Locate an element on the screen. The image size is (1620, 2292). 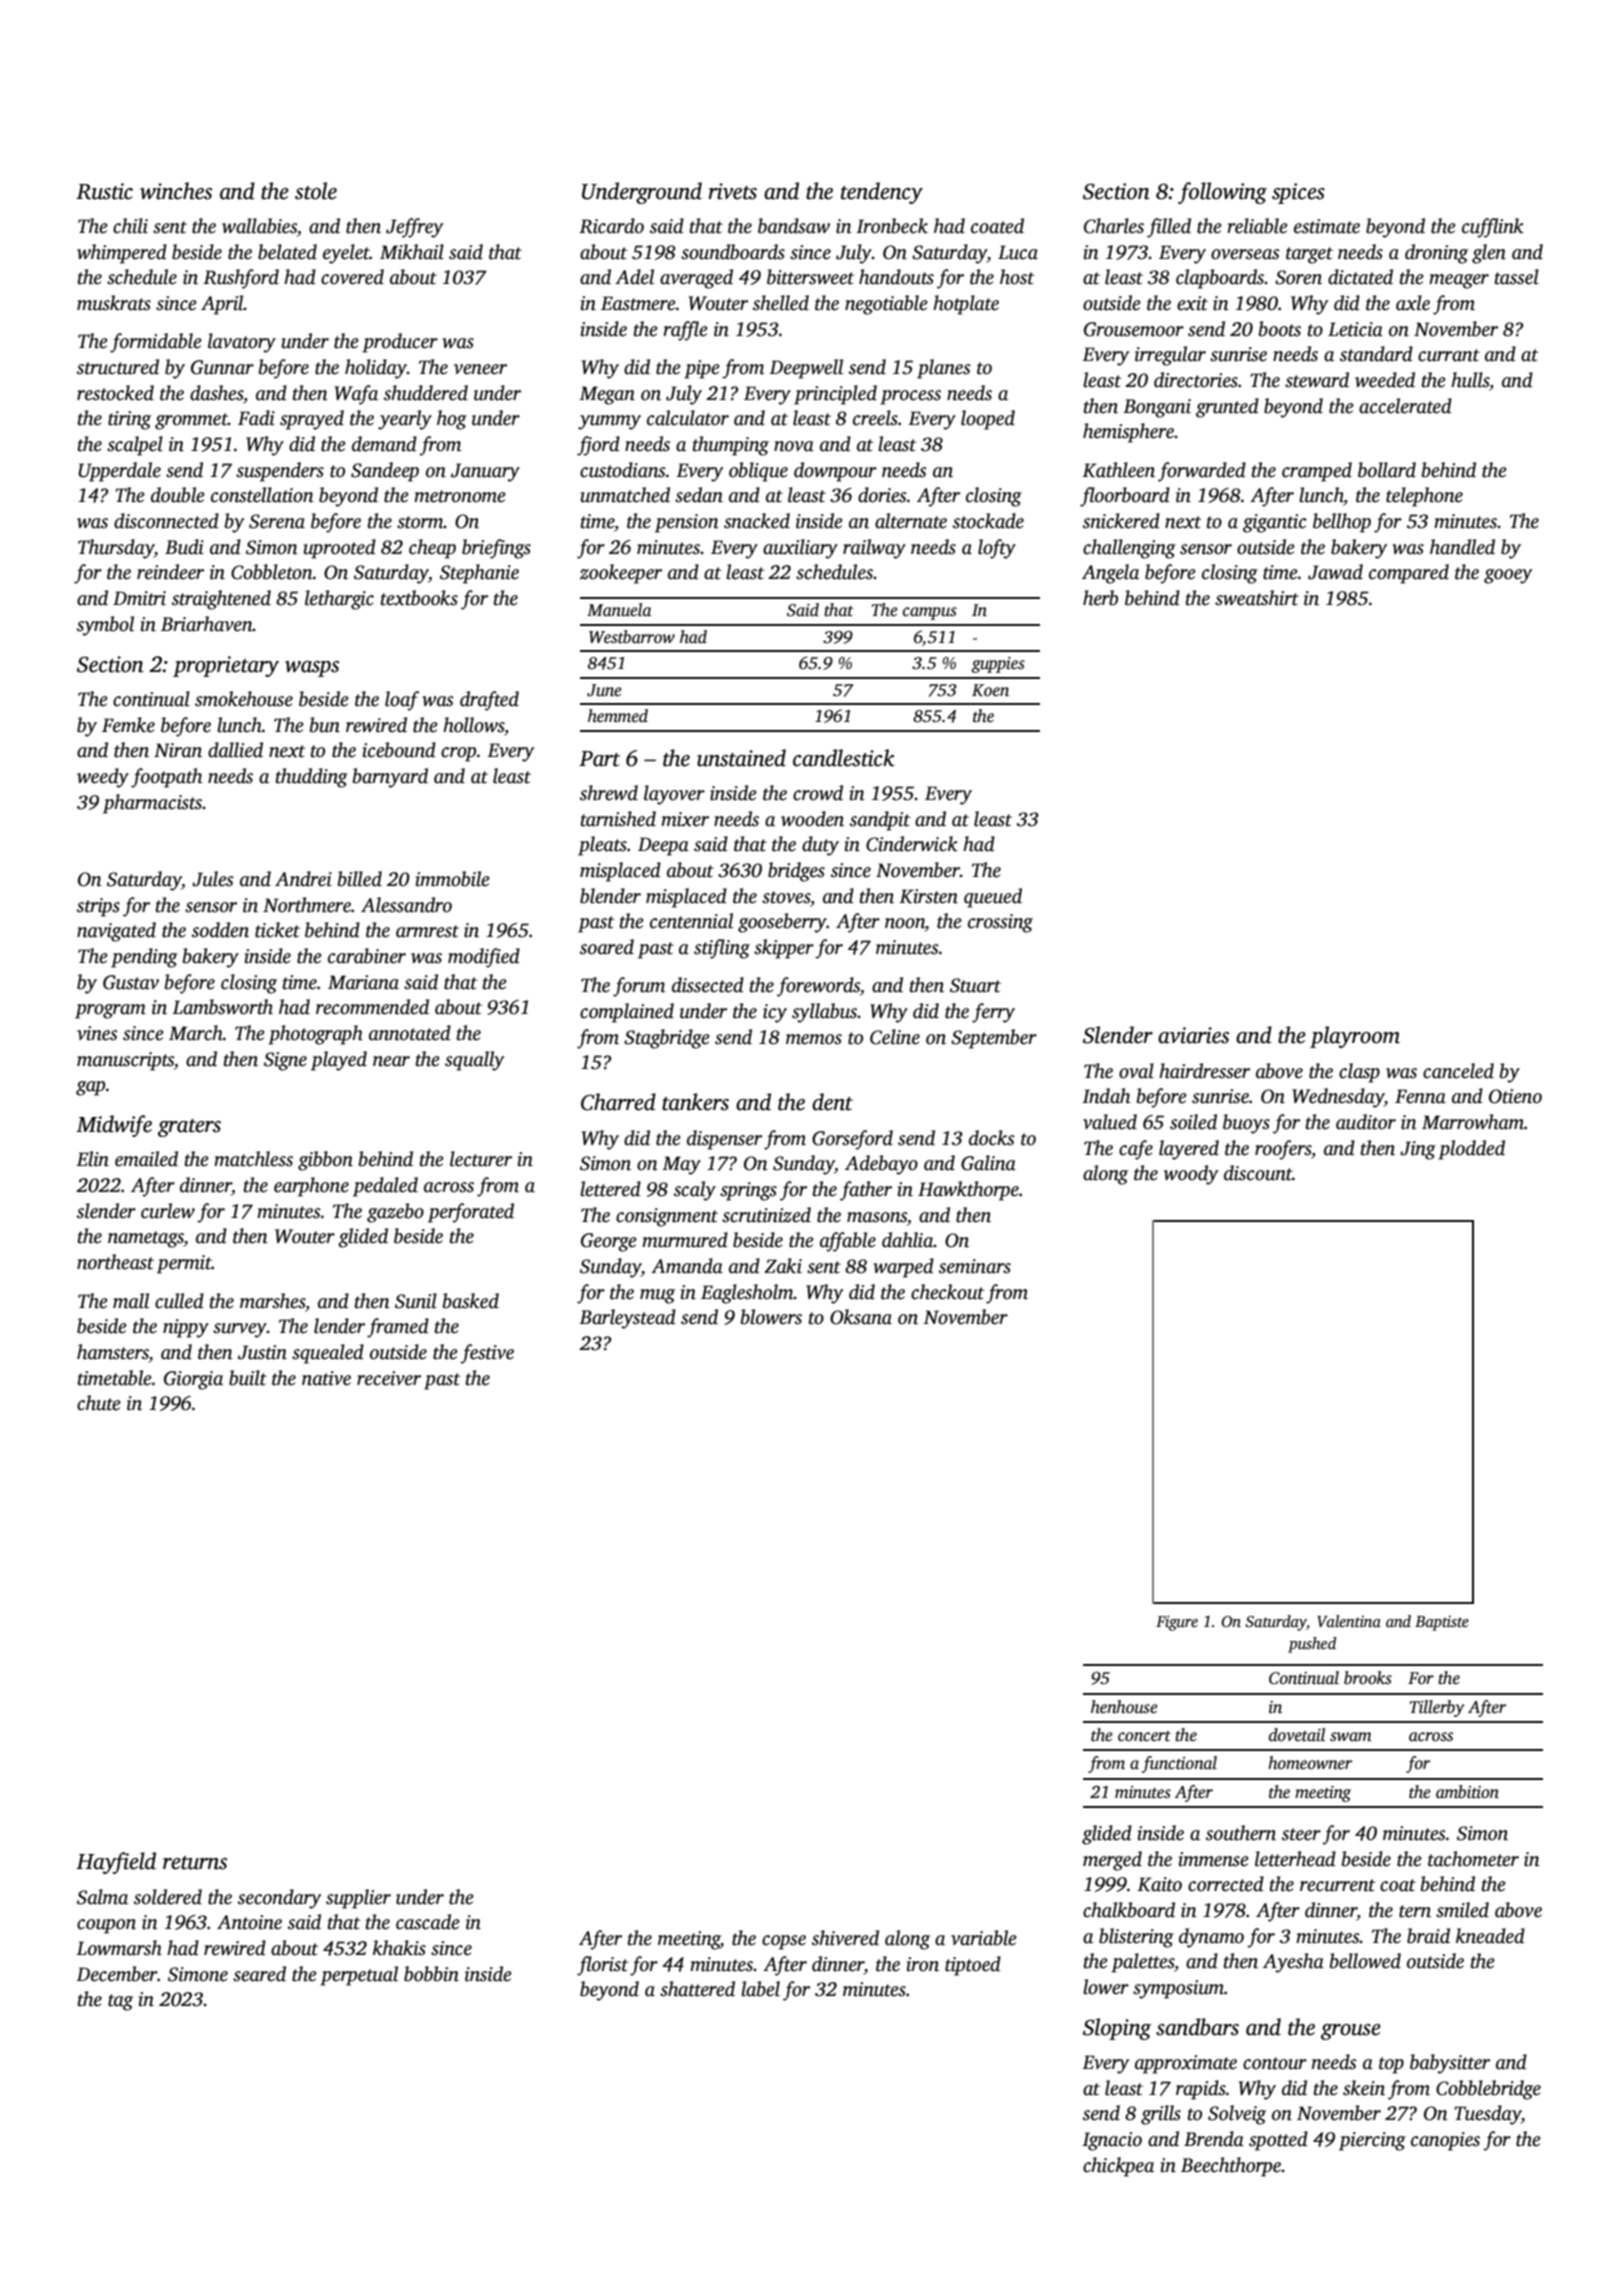
Koen is located at coordinates (990, 690).
